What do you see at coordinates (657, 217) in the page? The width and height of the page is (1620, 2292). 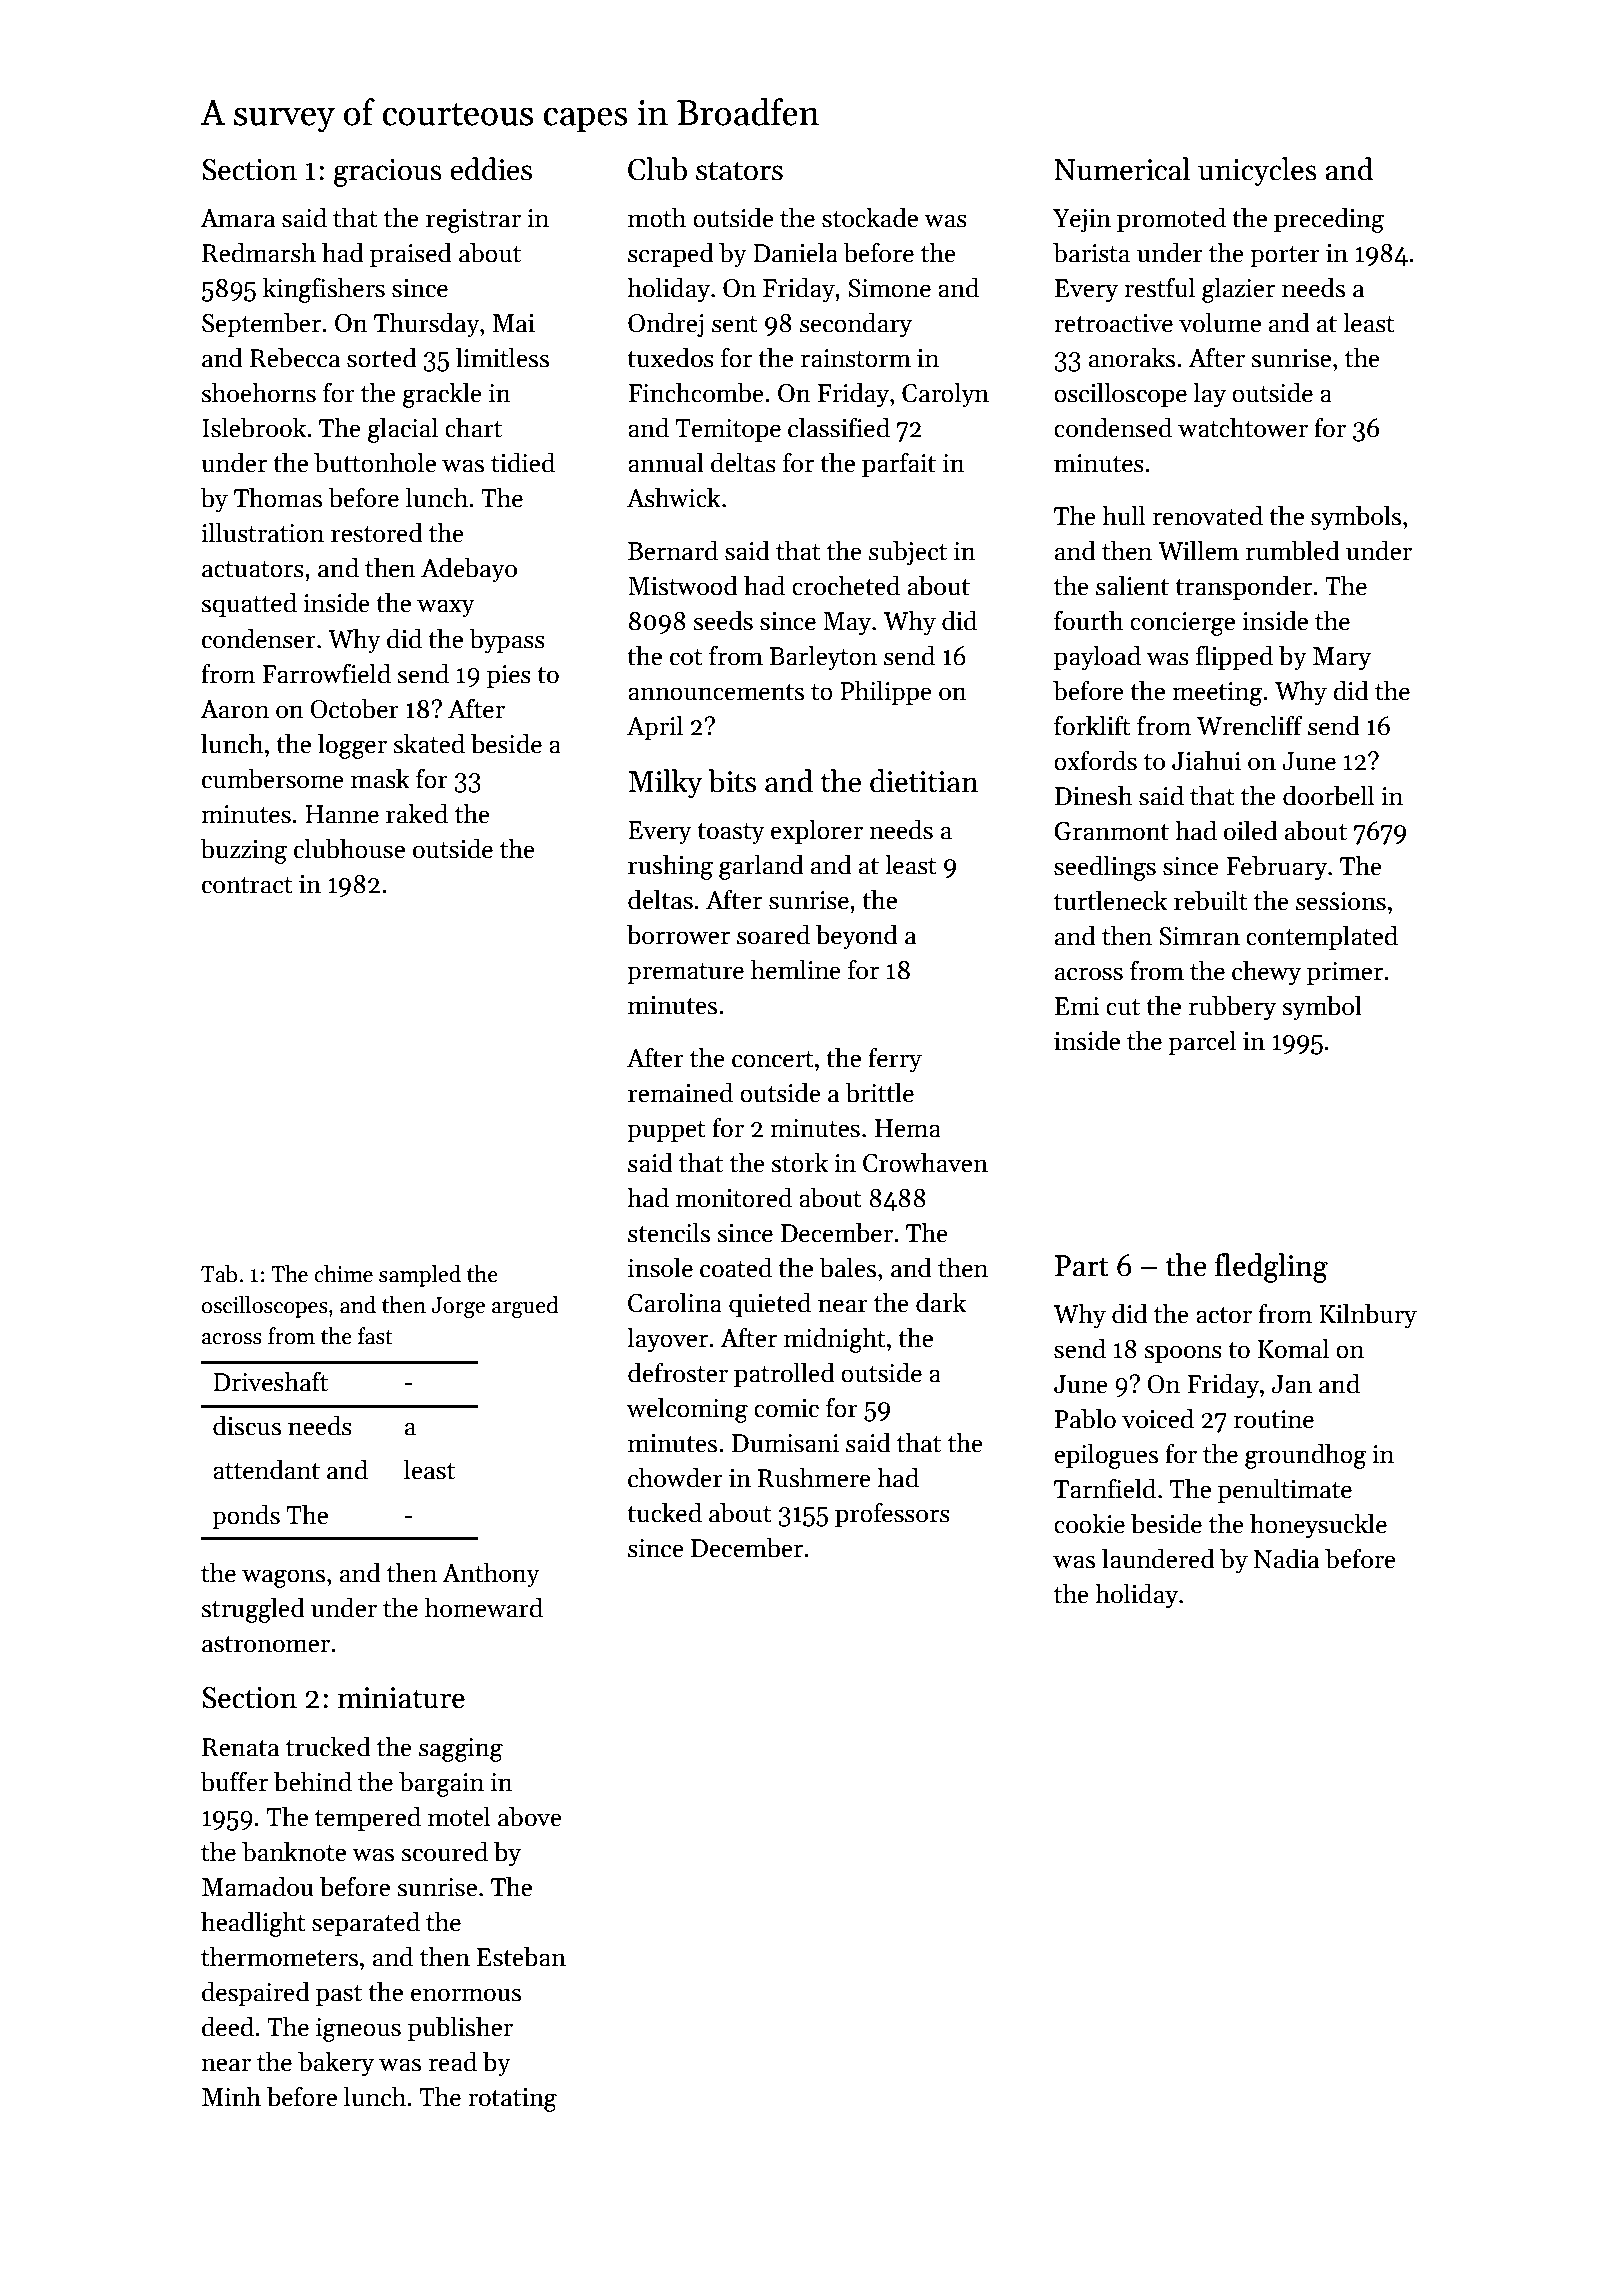 I see `moth` at bounding box center [657, 217].
